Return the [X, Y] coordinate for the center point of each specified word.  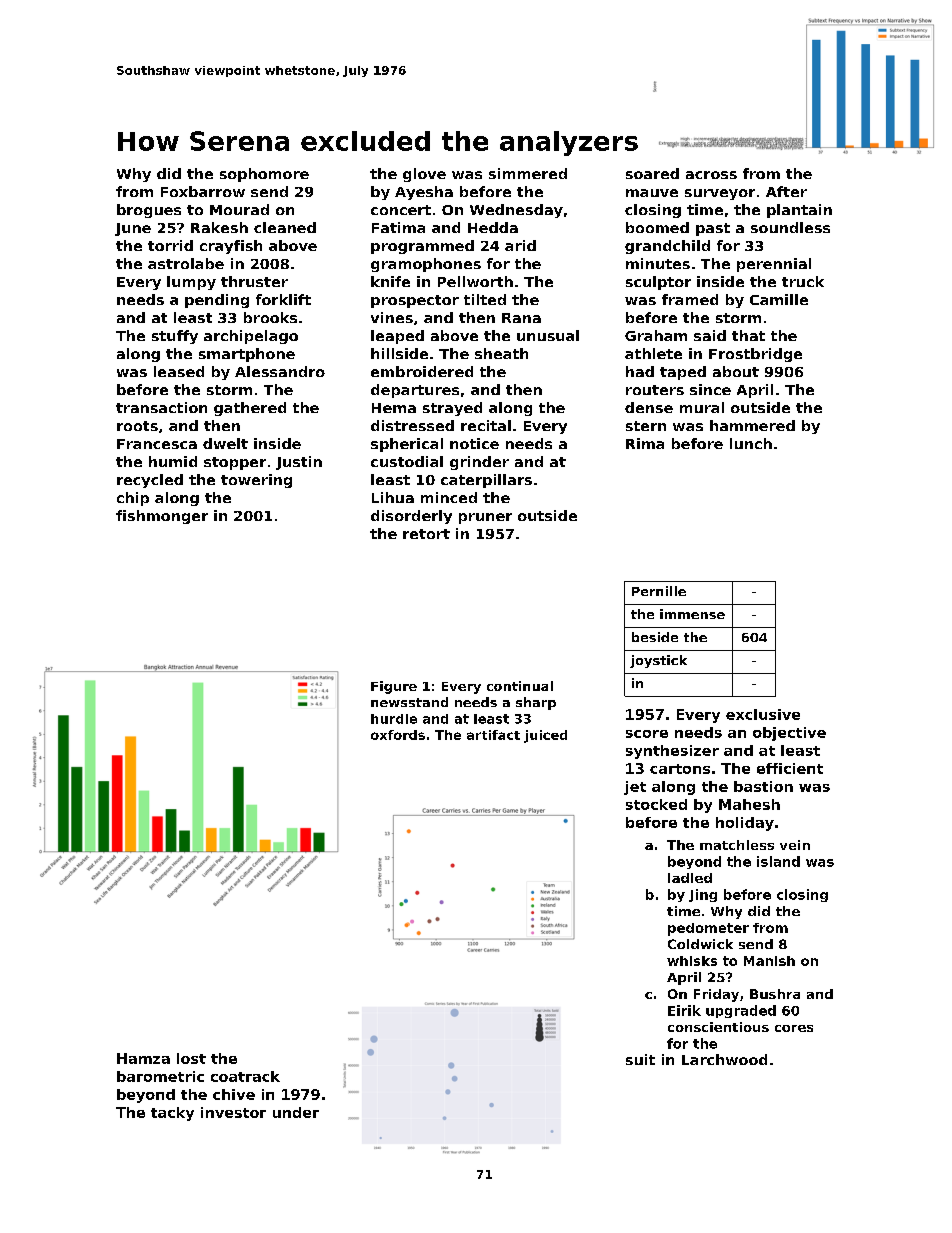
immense [692, 614]
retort [426, 534]
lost [191, 1058]
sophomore [264, 175]
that [748, 335]
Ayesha [424, 193]
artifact [493, 735]
